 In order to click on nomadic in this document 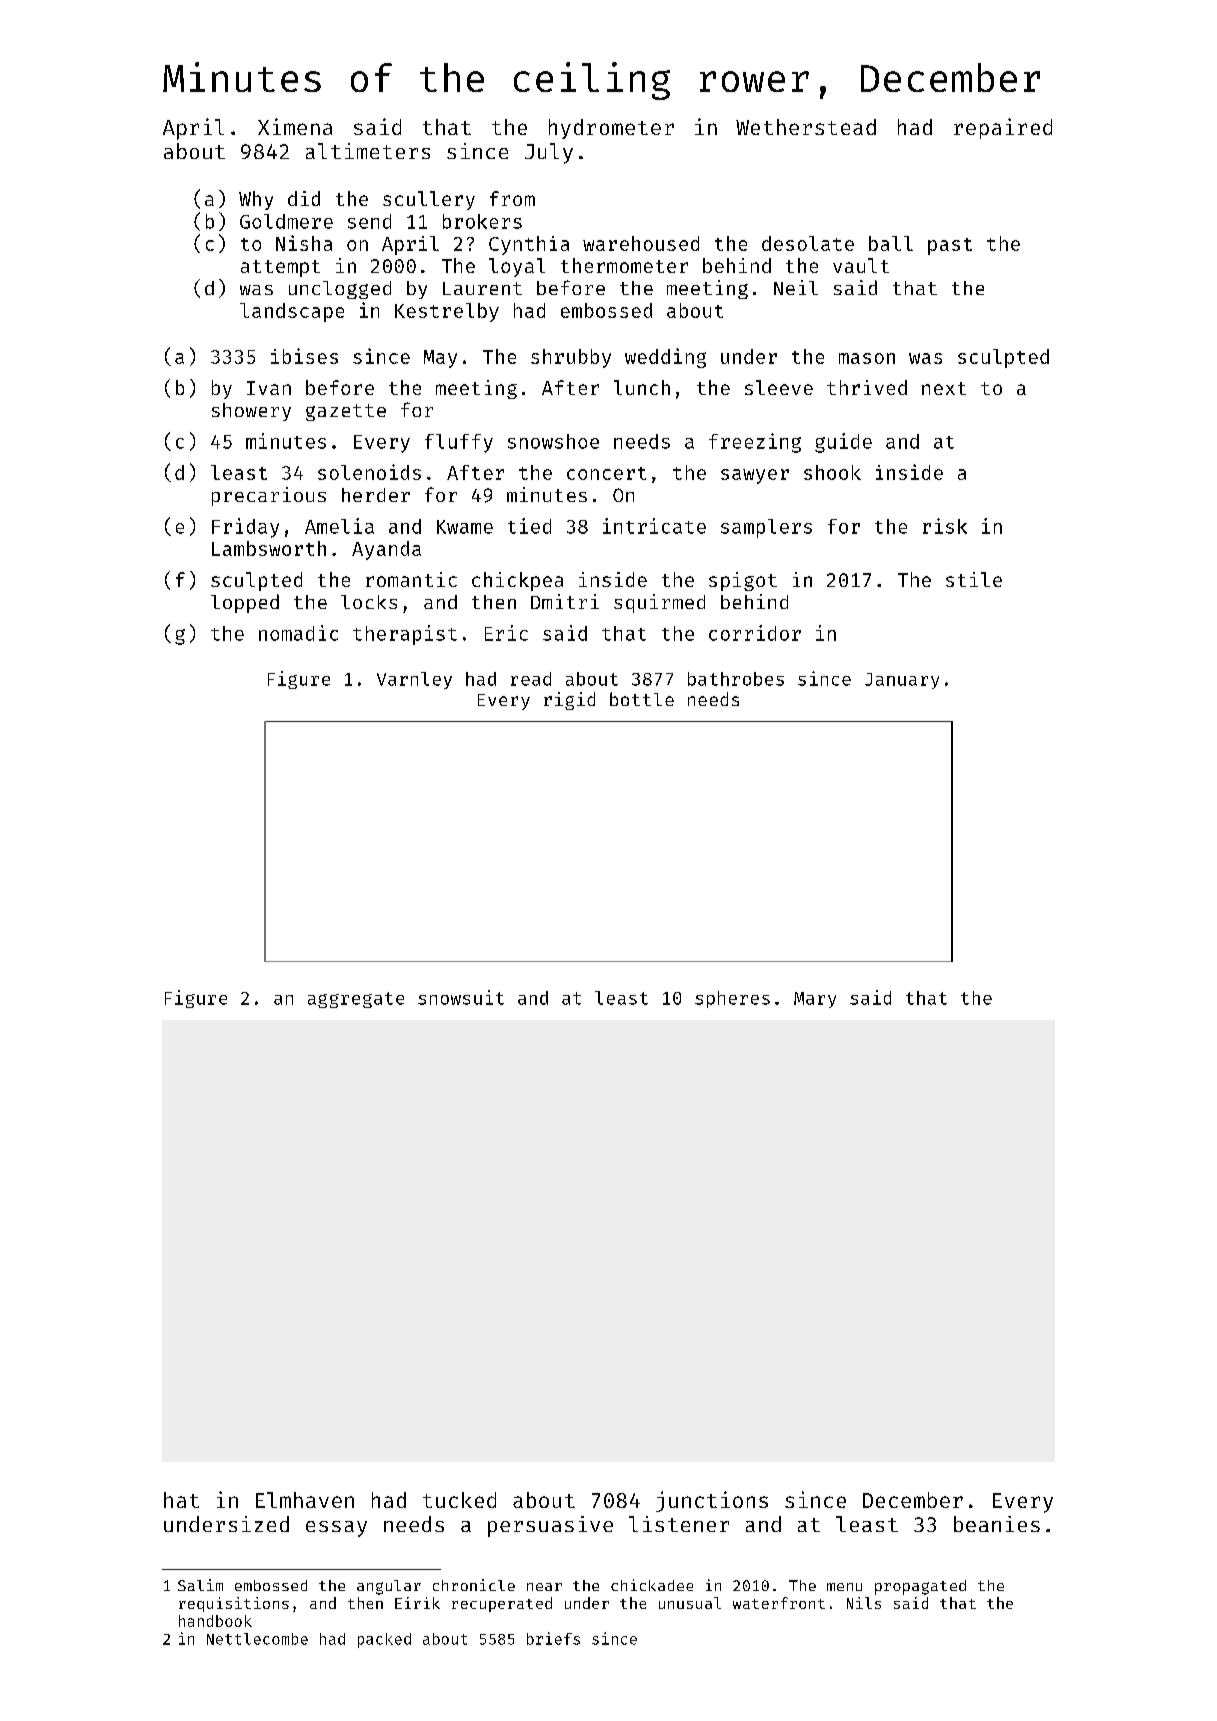, I will do `click(298, 633)`.
